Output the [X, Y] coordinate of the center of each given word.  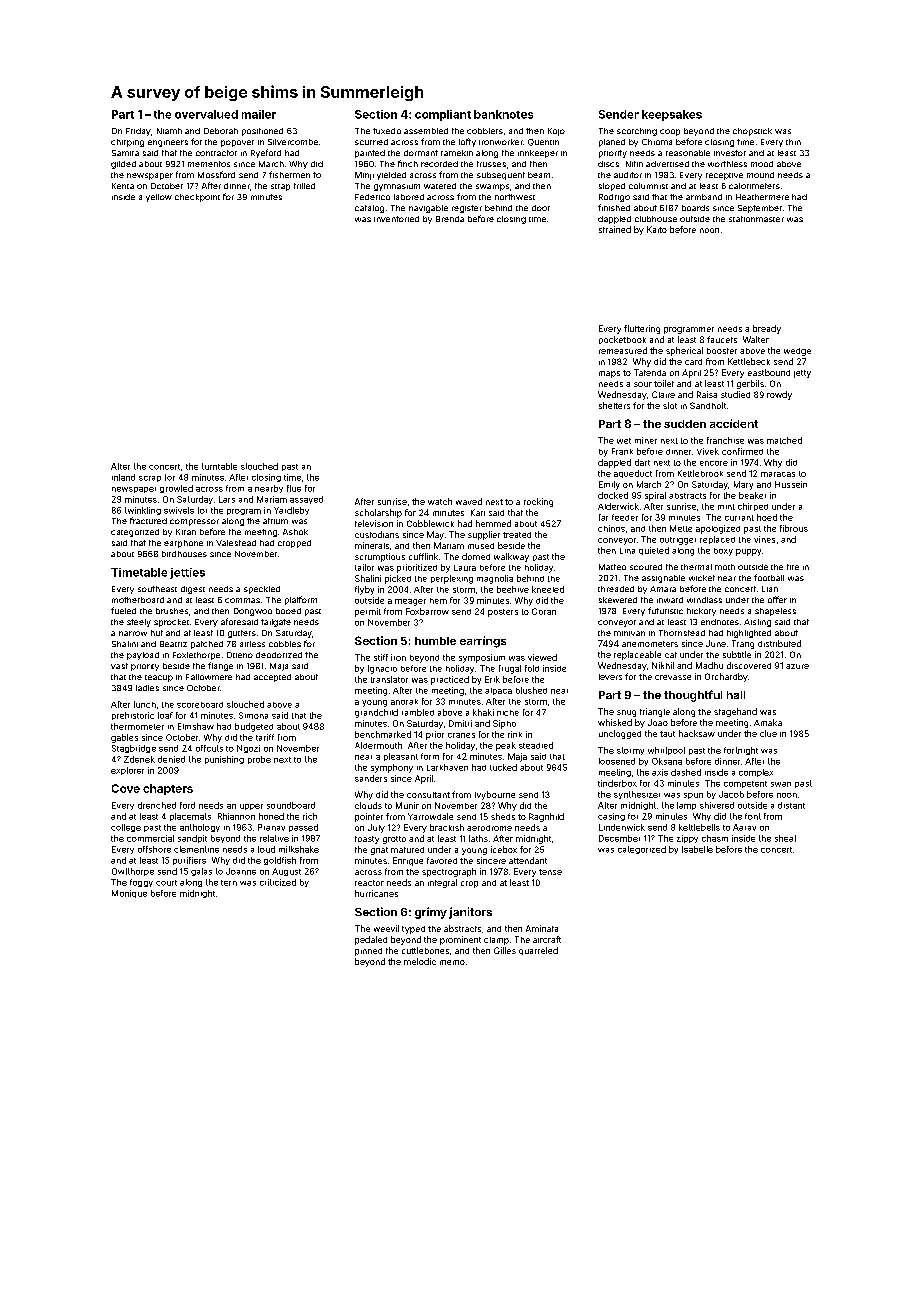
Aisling [757, 623]
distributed [779, 643]
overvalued [206, 114]
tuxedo [387, 131]
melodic [420, 961]
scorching [637, 132]
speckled [262, 590]
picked [398, 579]
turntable [219, 466]
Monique [129, 894]
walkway [511, 557]
